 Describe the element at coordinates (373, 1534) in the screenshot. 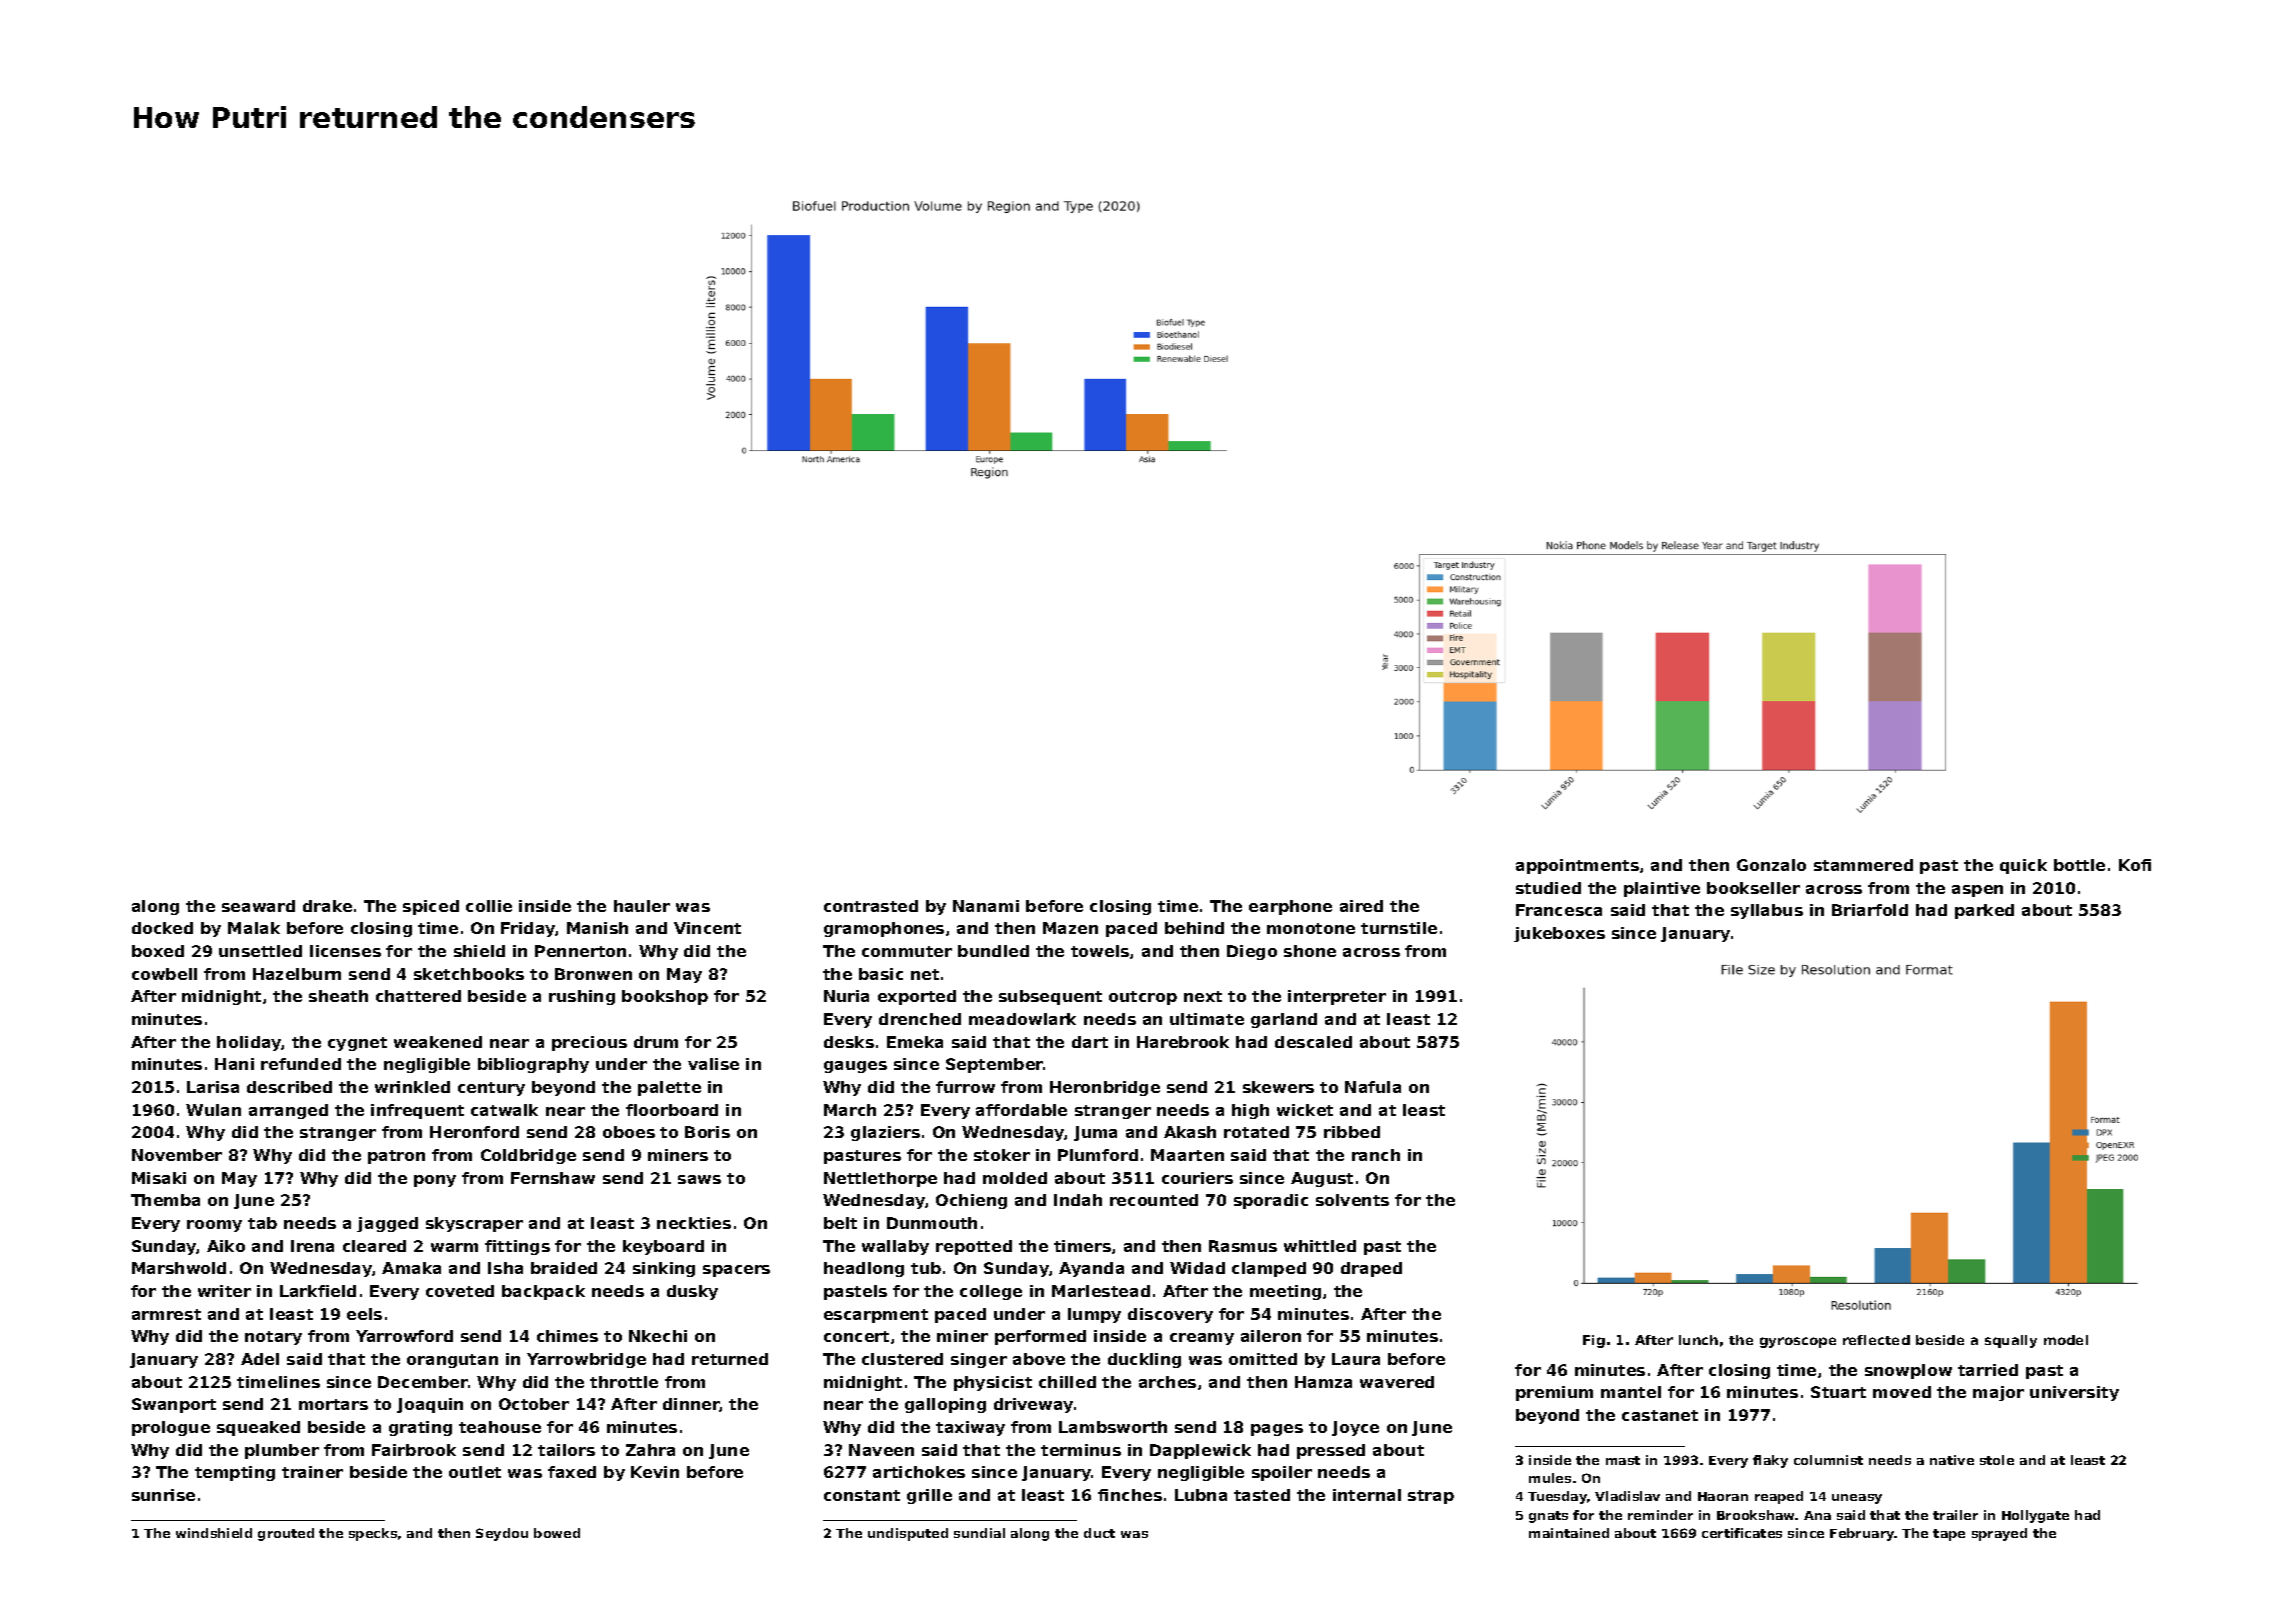

I see `specks` at that location.
